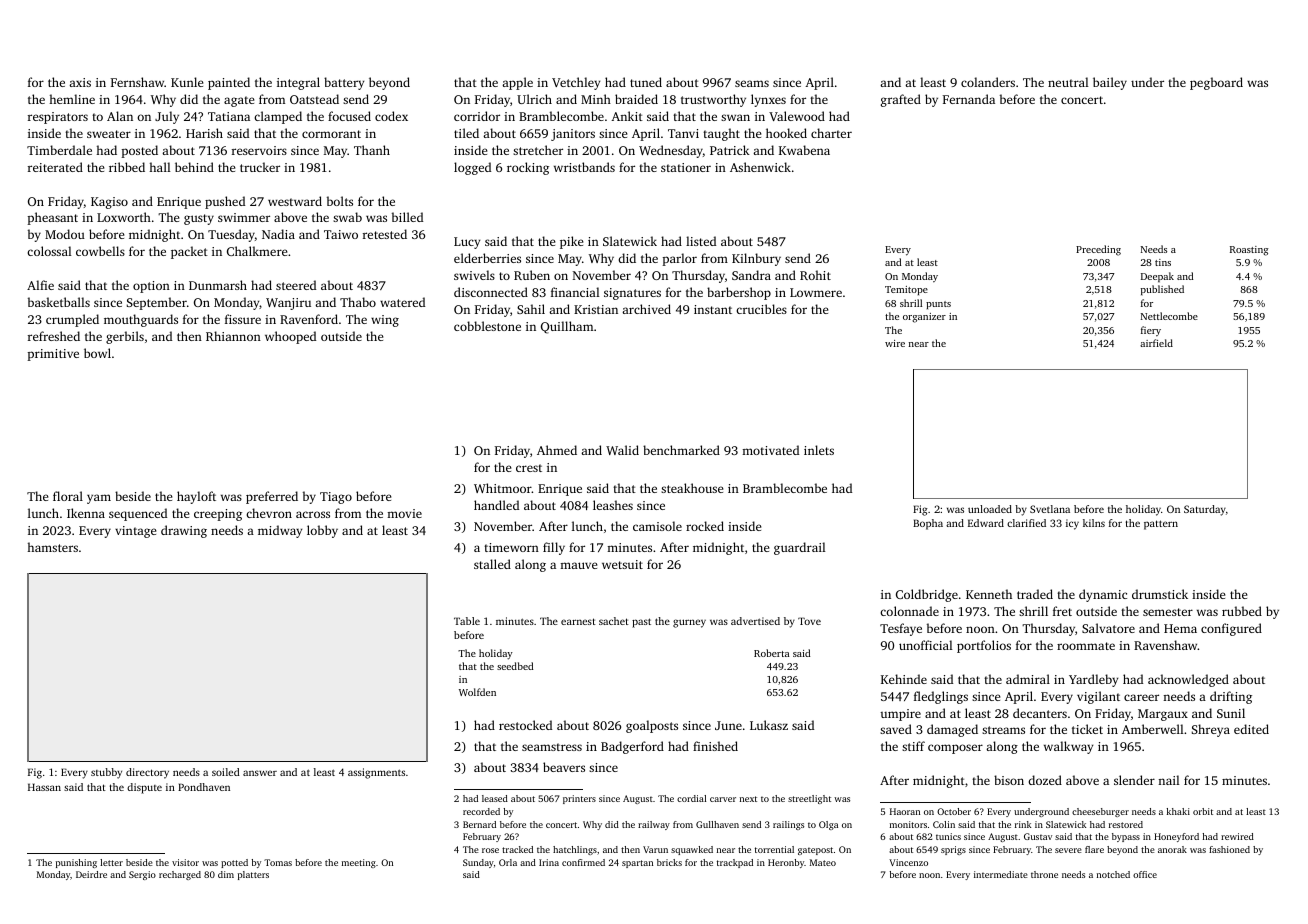 The height and width of the screenshot is (924, 1308). I want to click on visitor, so click(185, 862).
